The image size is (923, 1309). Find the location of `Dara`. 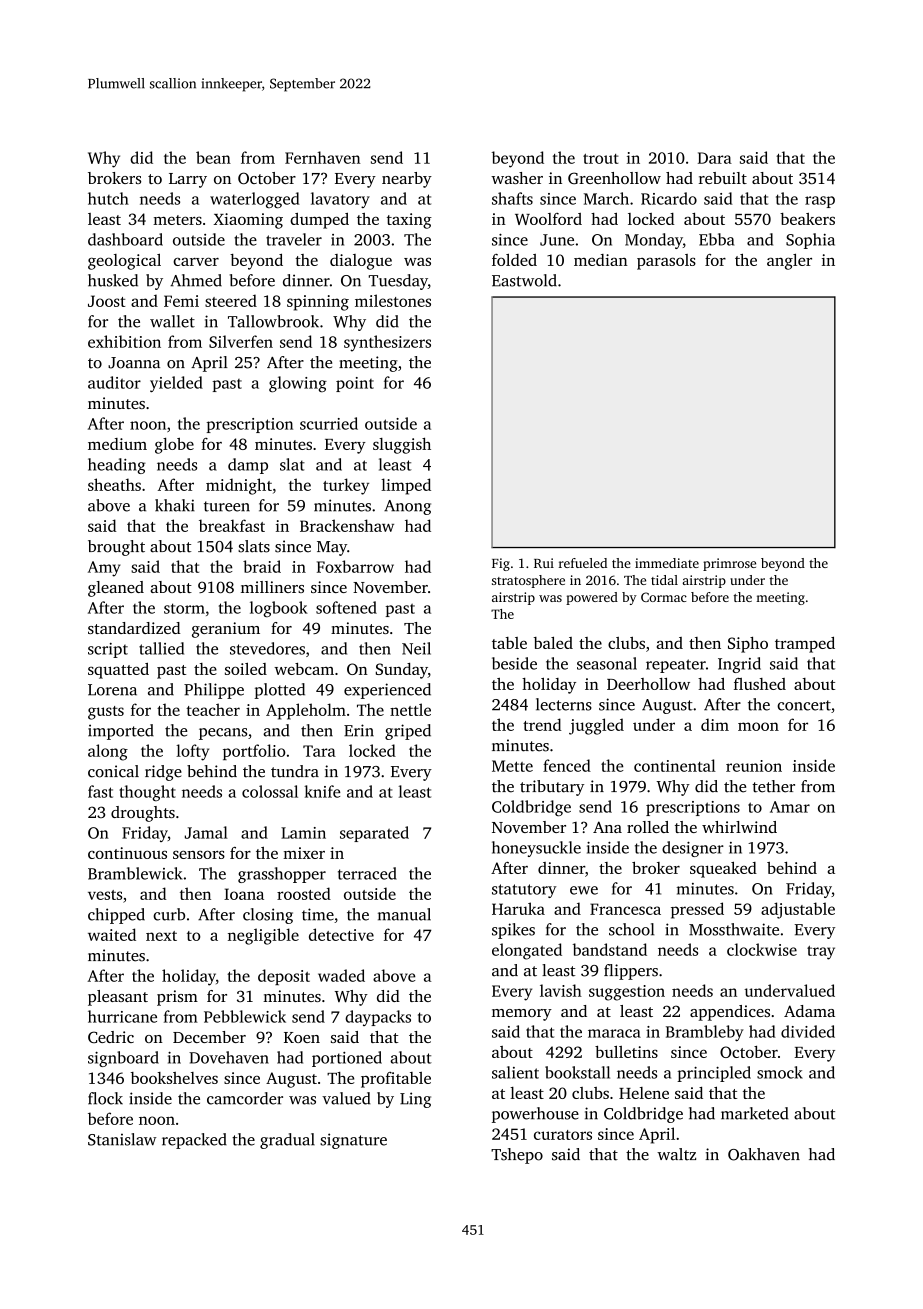

Dara is located at coordinates (715, 158).
